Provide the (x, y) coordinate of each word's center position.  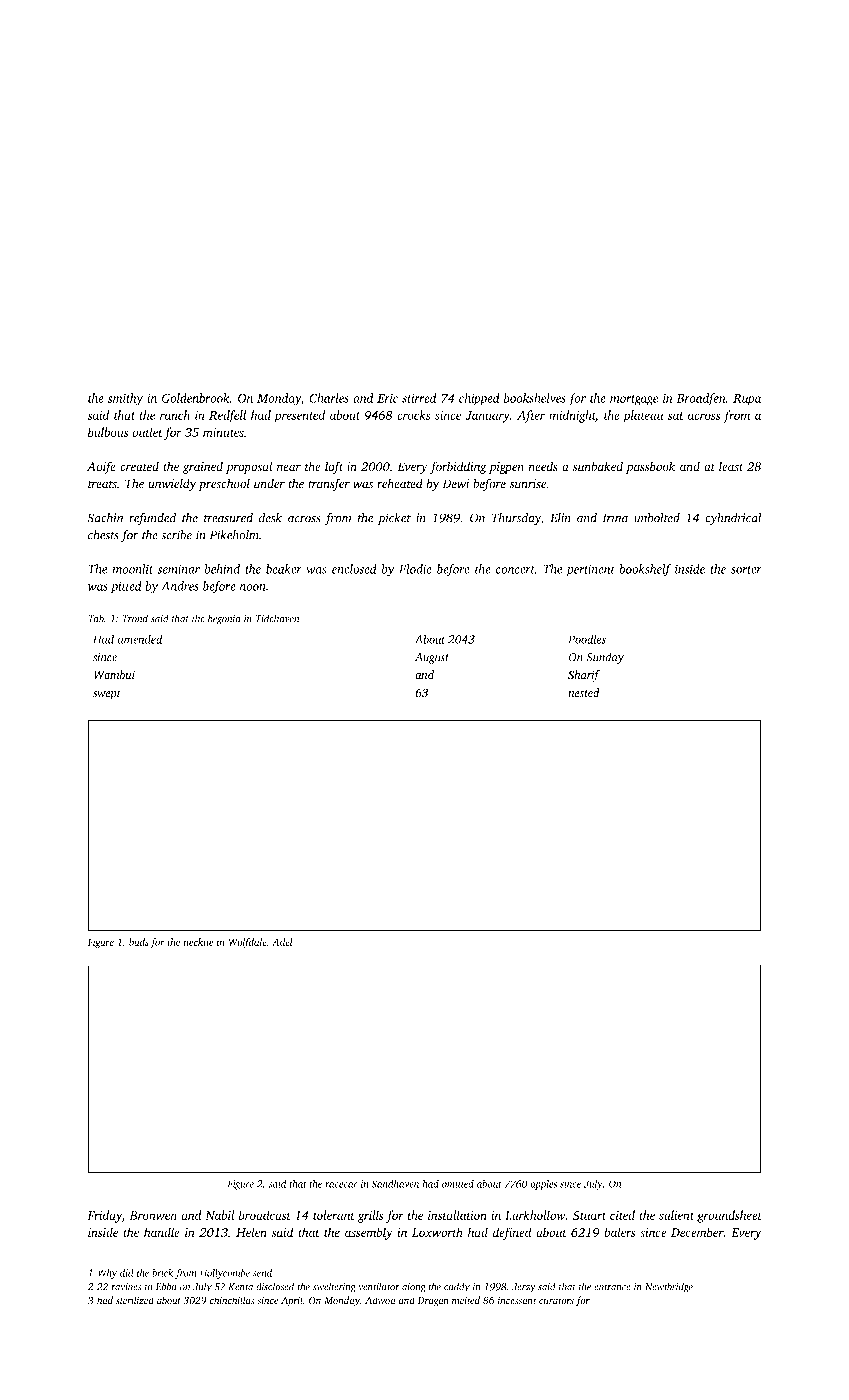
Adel (282, 942)
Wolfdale (247, 943)
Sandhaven (395, 1184)
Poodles (587, 639)
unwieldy (172, 484)
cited (622, 1215)
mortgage (634, 400)
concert (515, 570)
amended (140, 639)
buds (139, 942)
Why (107, 1274)
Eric (387, 398)
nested (583, 693)
